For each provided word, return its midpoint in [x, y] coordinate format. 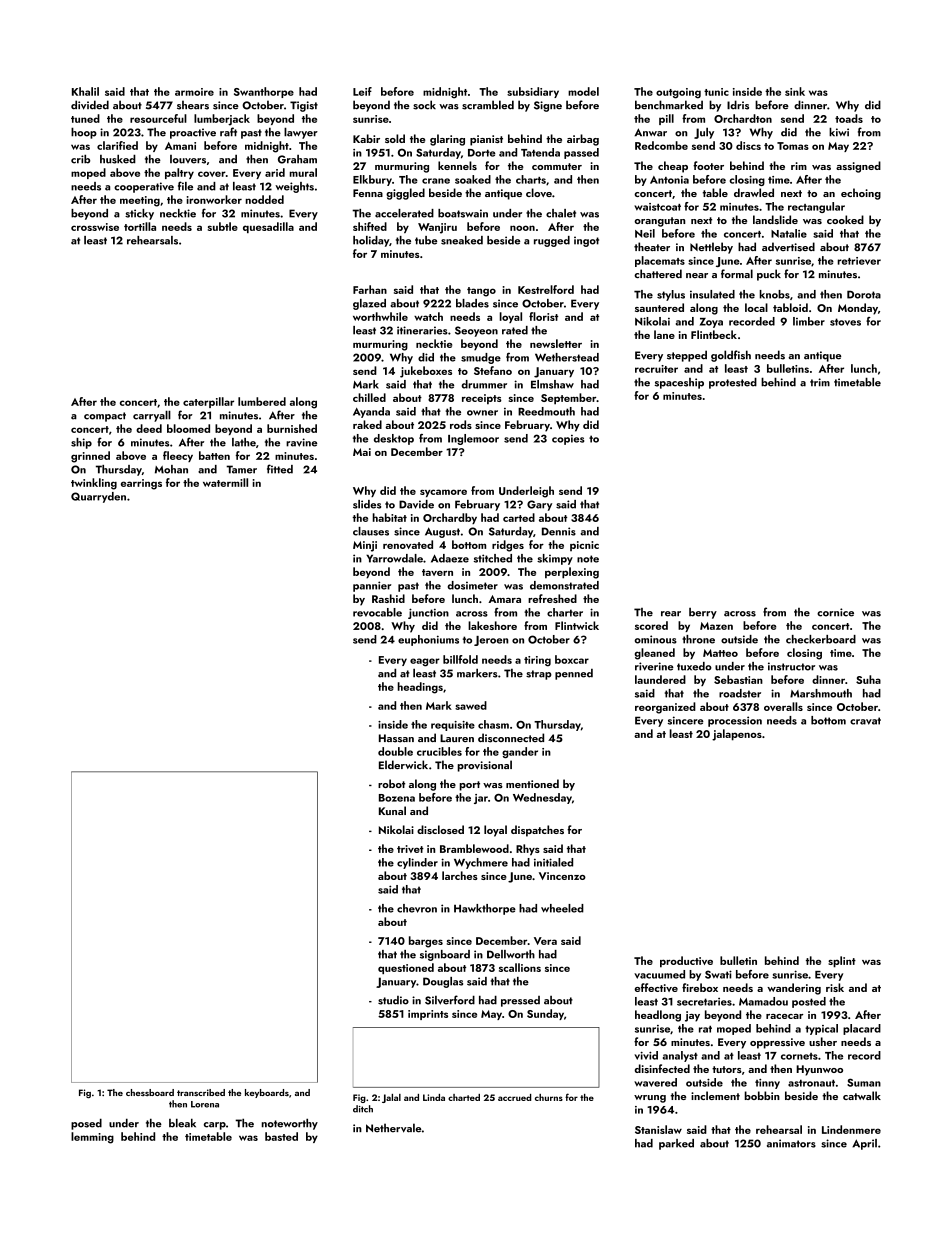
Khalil [85, 91]
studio [393, 1000]
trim [820, 382]
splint [842, 962]
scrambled [488, 105]
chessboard [150, 1092]
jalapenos [737, 735]
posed [86, 1124]
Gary [539, 505]
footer [708, 165]
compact [105, 417]
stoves [845, 322]
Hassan [396, 738]
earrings [141, 484]
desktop [394, 439]
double [395, 751]
